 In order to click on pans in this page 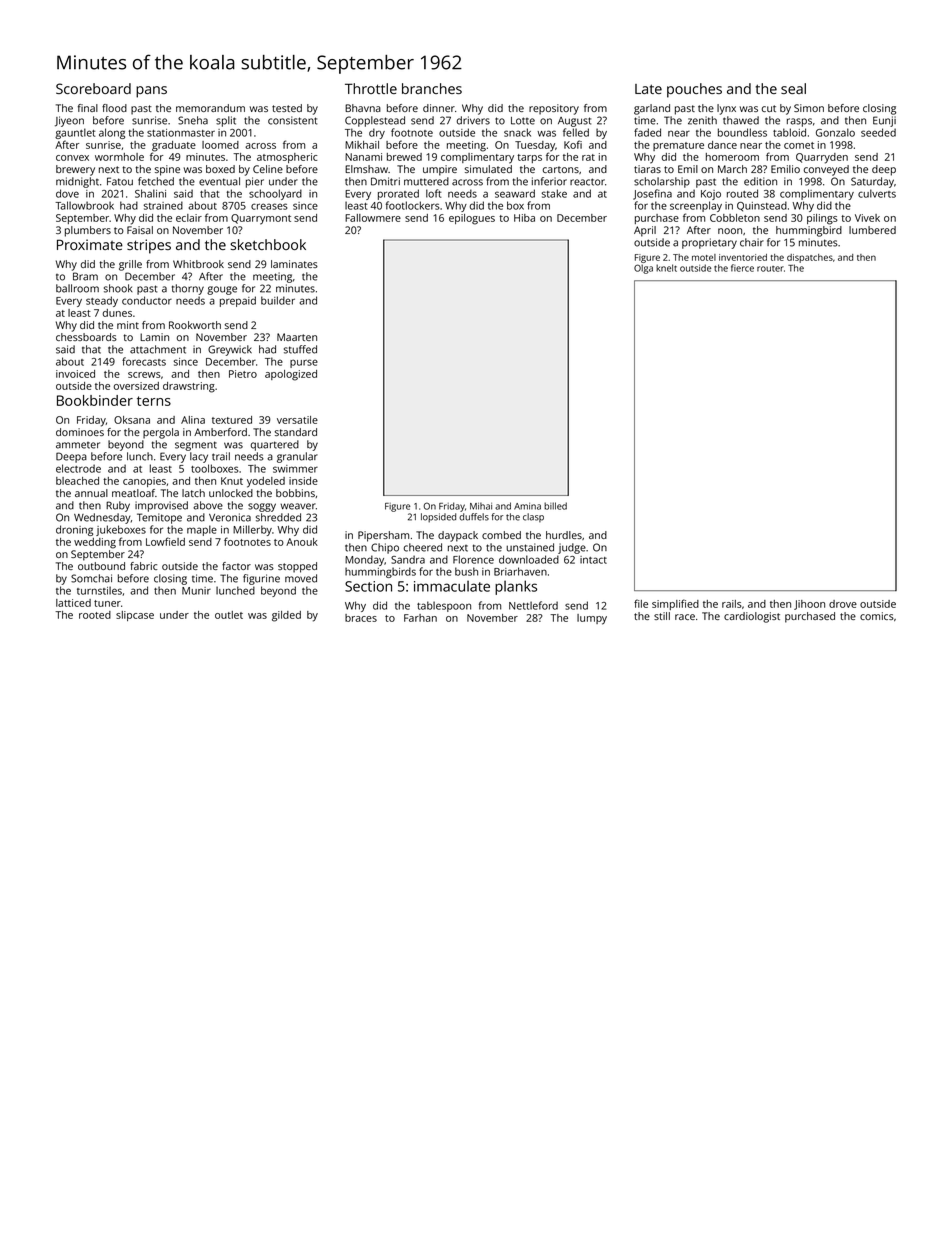, I will do `click(151, 92)`.
